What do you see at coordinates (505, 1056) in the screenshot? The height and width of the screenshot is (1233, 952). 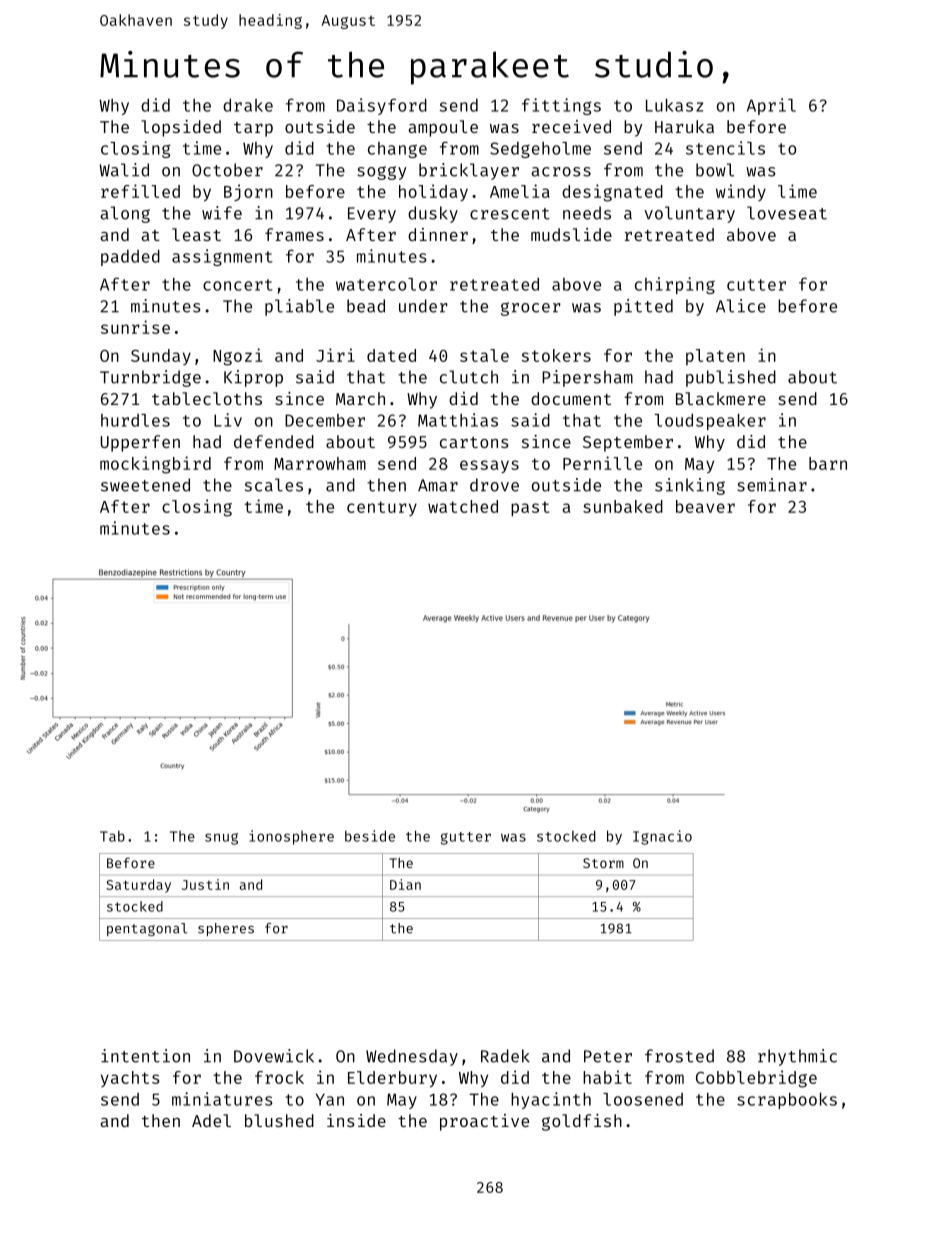 I see `Radek` at bounding box center [505, 1056].
